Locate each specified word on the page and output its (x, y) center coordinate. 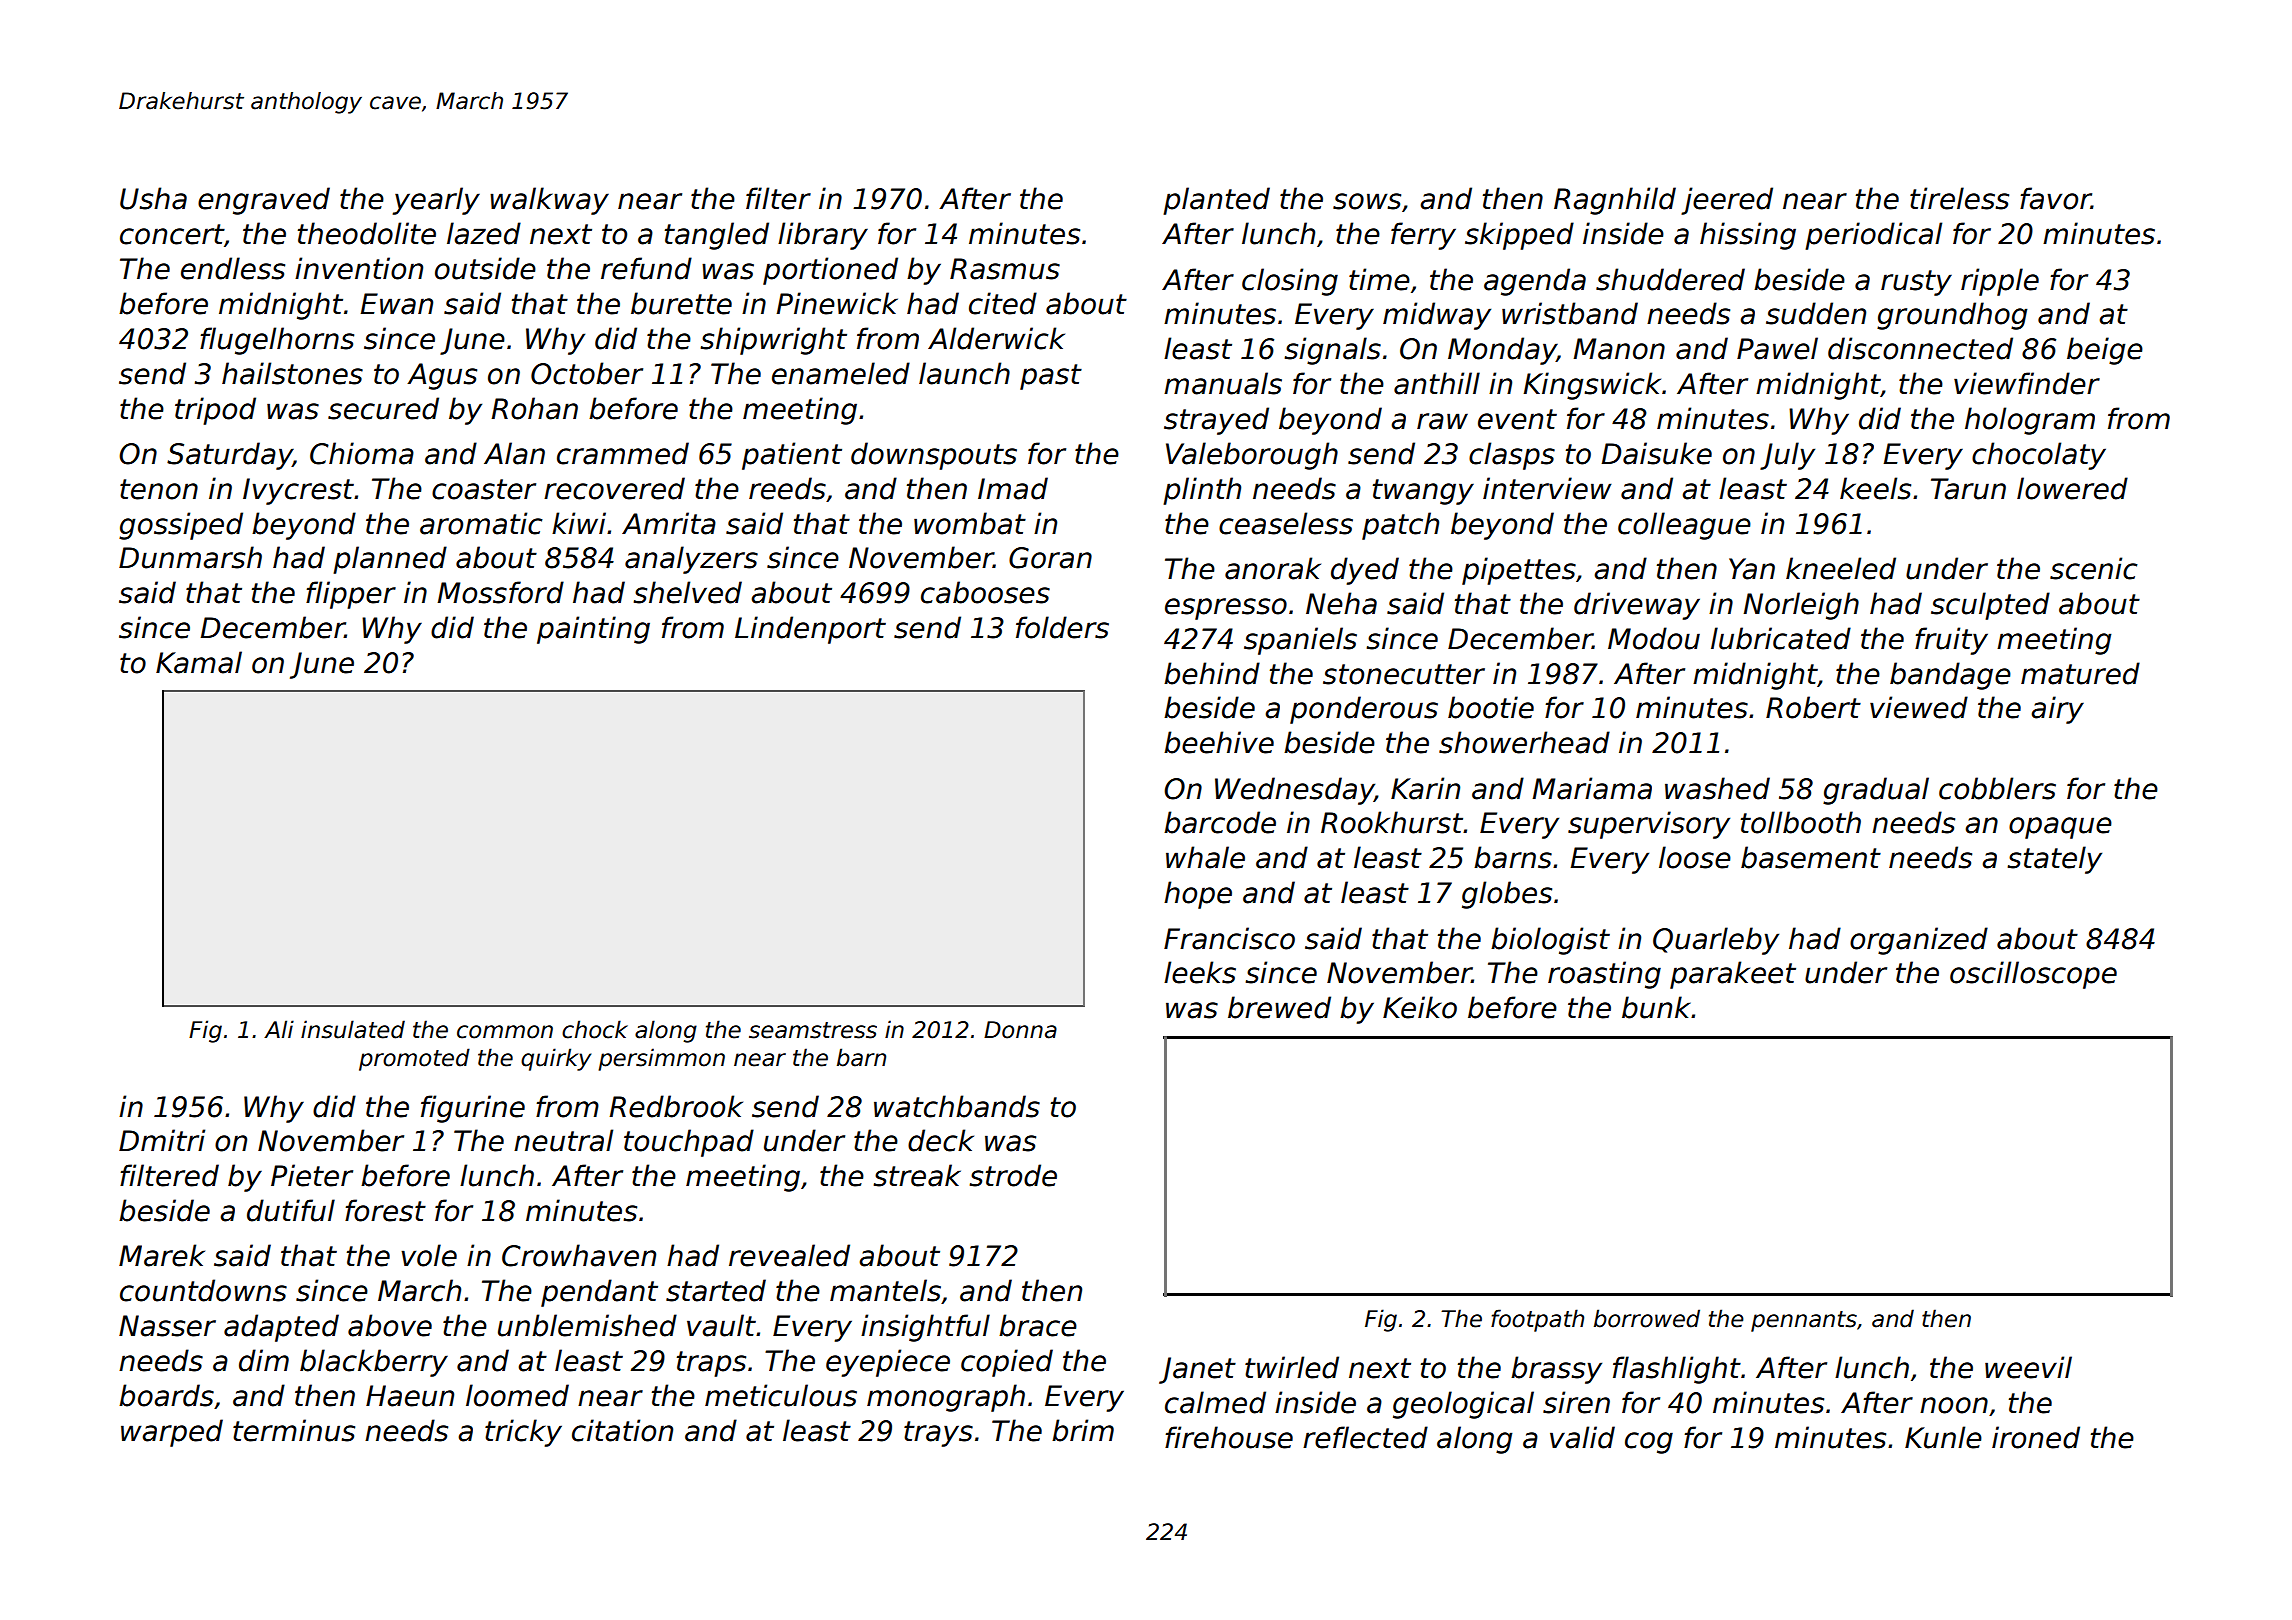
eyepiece (888, 1363)
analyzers (691, 560)
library (823, 236)
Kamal (199, 662)
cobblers (1997, 788)
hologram (2030, 421)
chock (595, 1029)
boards (166, 1395)
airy (2057, 710)
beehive (1219, 742)
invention (359, 268)
